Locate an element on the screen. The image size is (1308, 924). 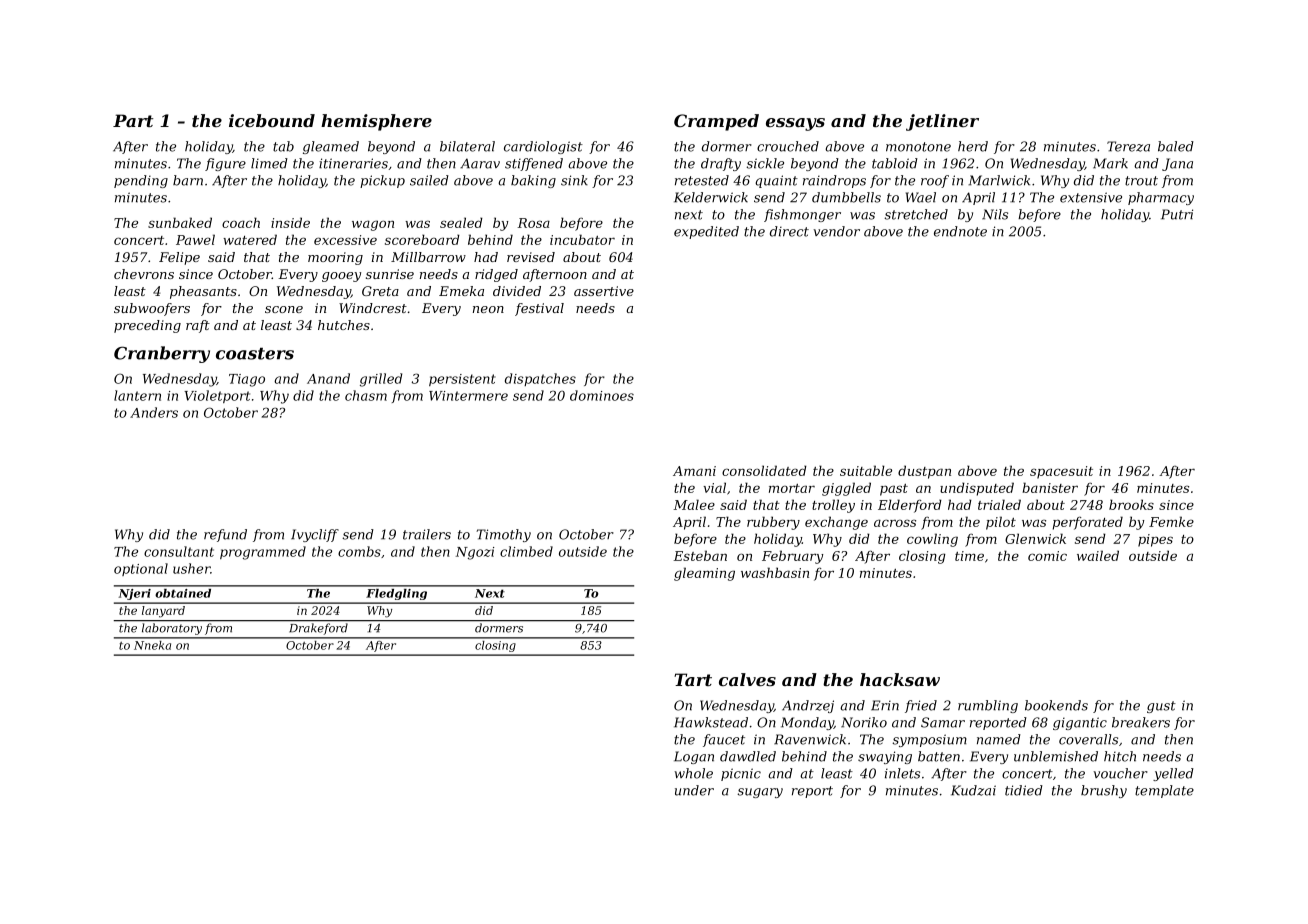
under is located at coordinates (694, 790).
